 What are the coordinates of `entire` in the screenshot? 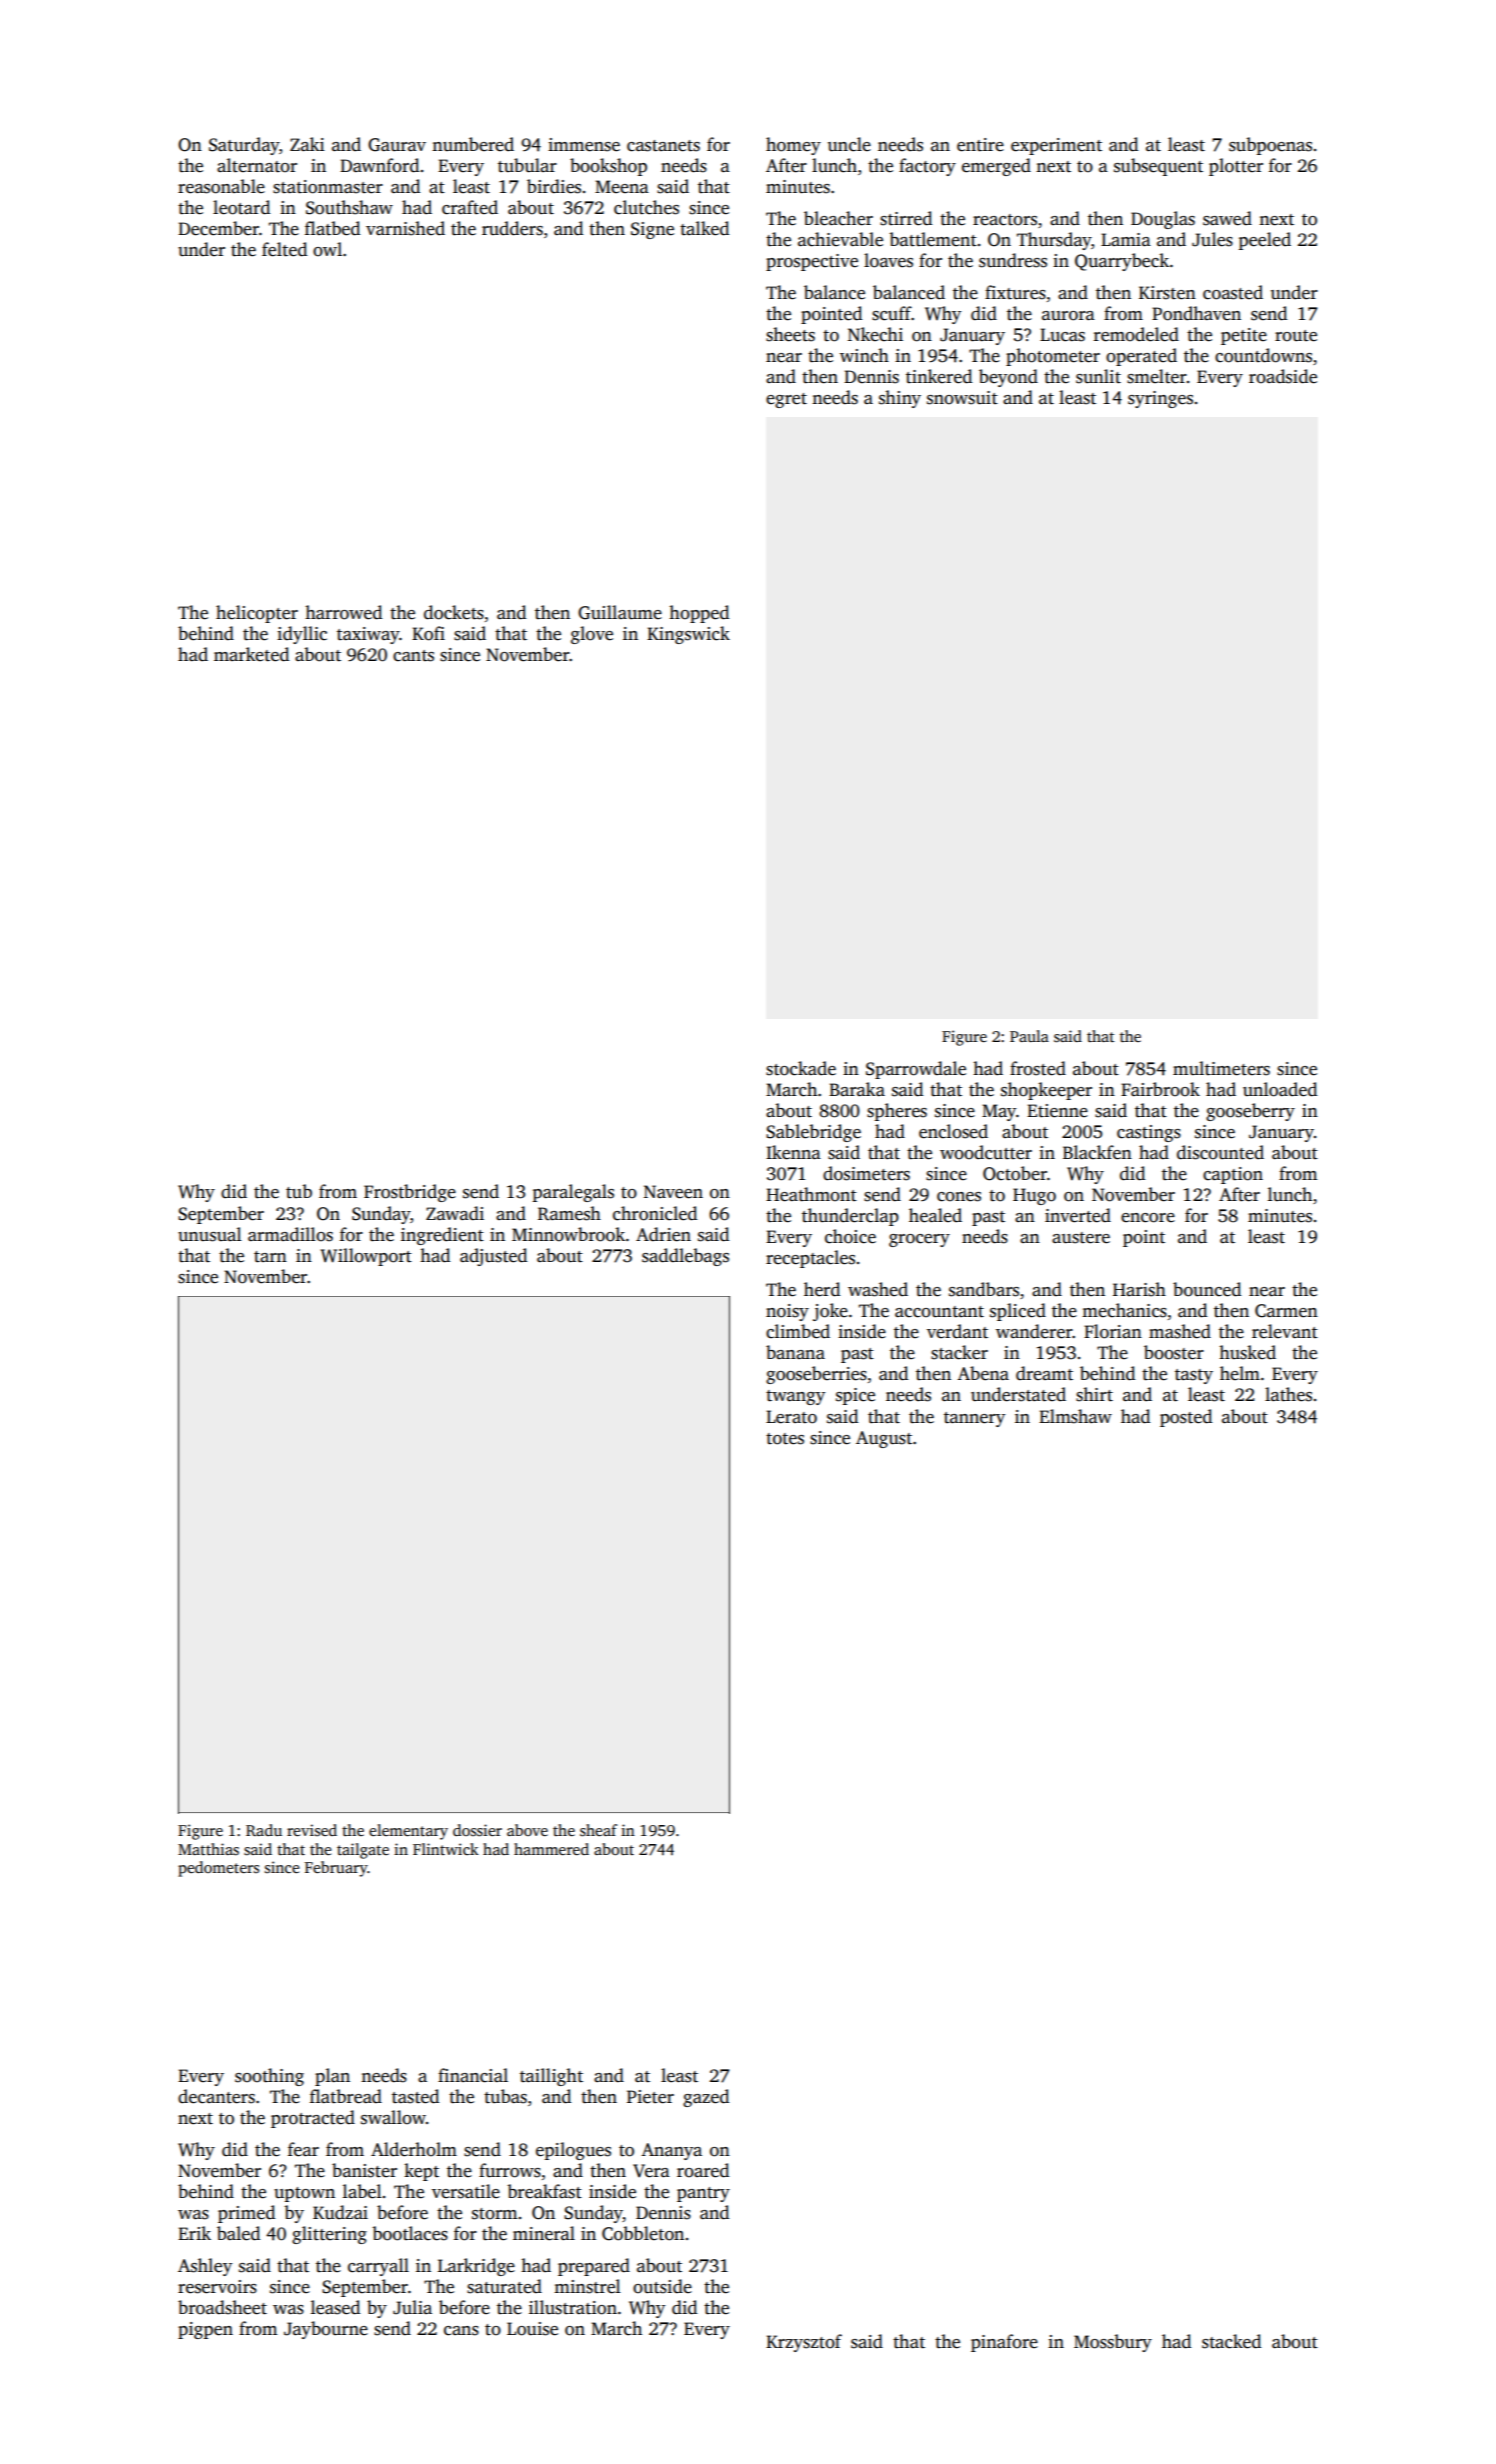 It's located at (980, 145).
